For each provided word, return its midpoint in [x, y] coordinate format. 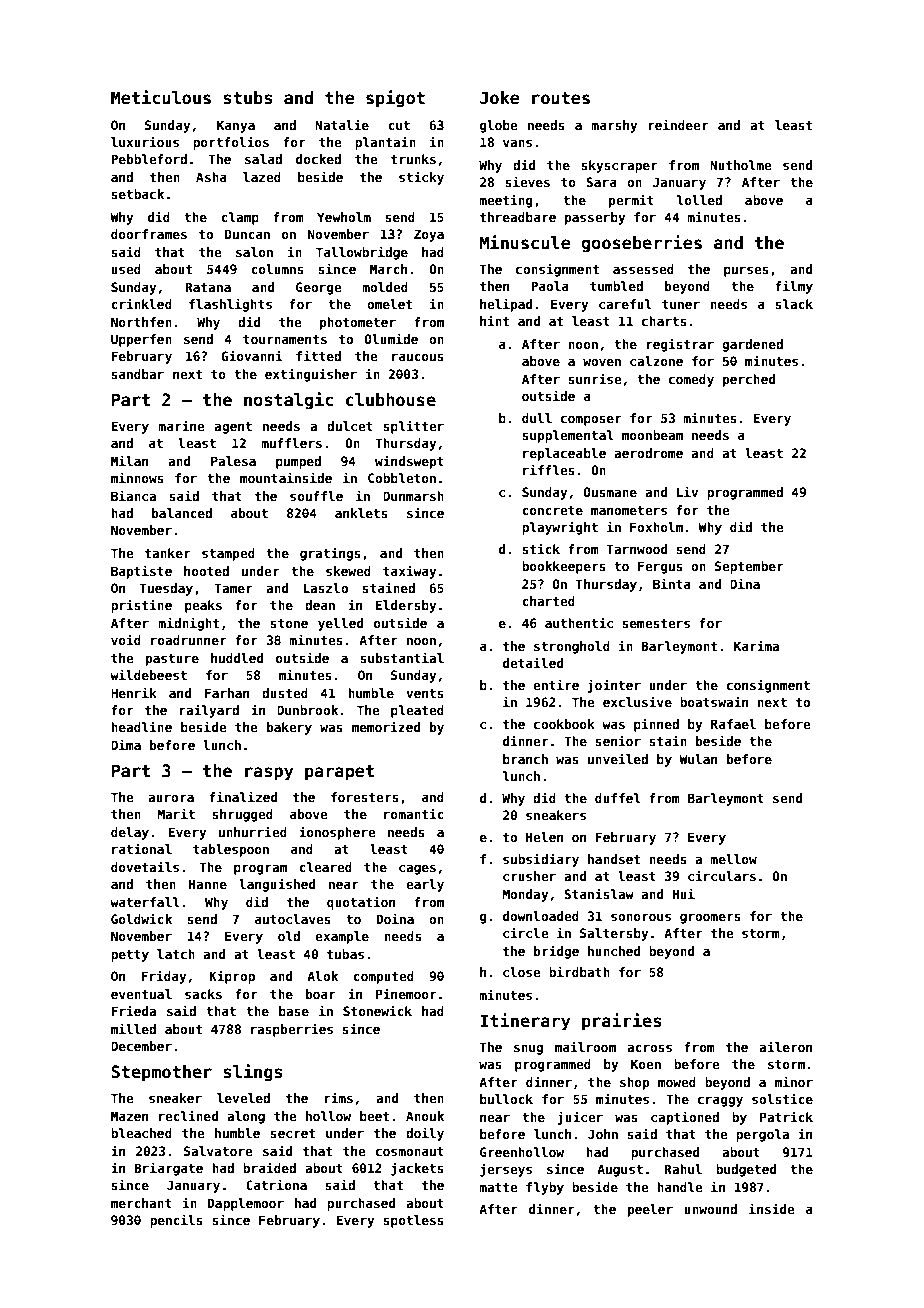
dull [537, 418]
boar [321, 994]
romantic [414, 813]
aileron [785, 1046]
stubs [247, 98]
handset [614, 859]
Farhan [227, 693]
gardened [752, 345]
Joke [499, 98]
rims [338, 1097]
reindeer [678, 124]
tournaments [285, 339]
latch [176, 954]
